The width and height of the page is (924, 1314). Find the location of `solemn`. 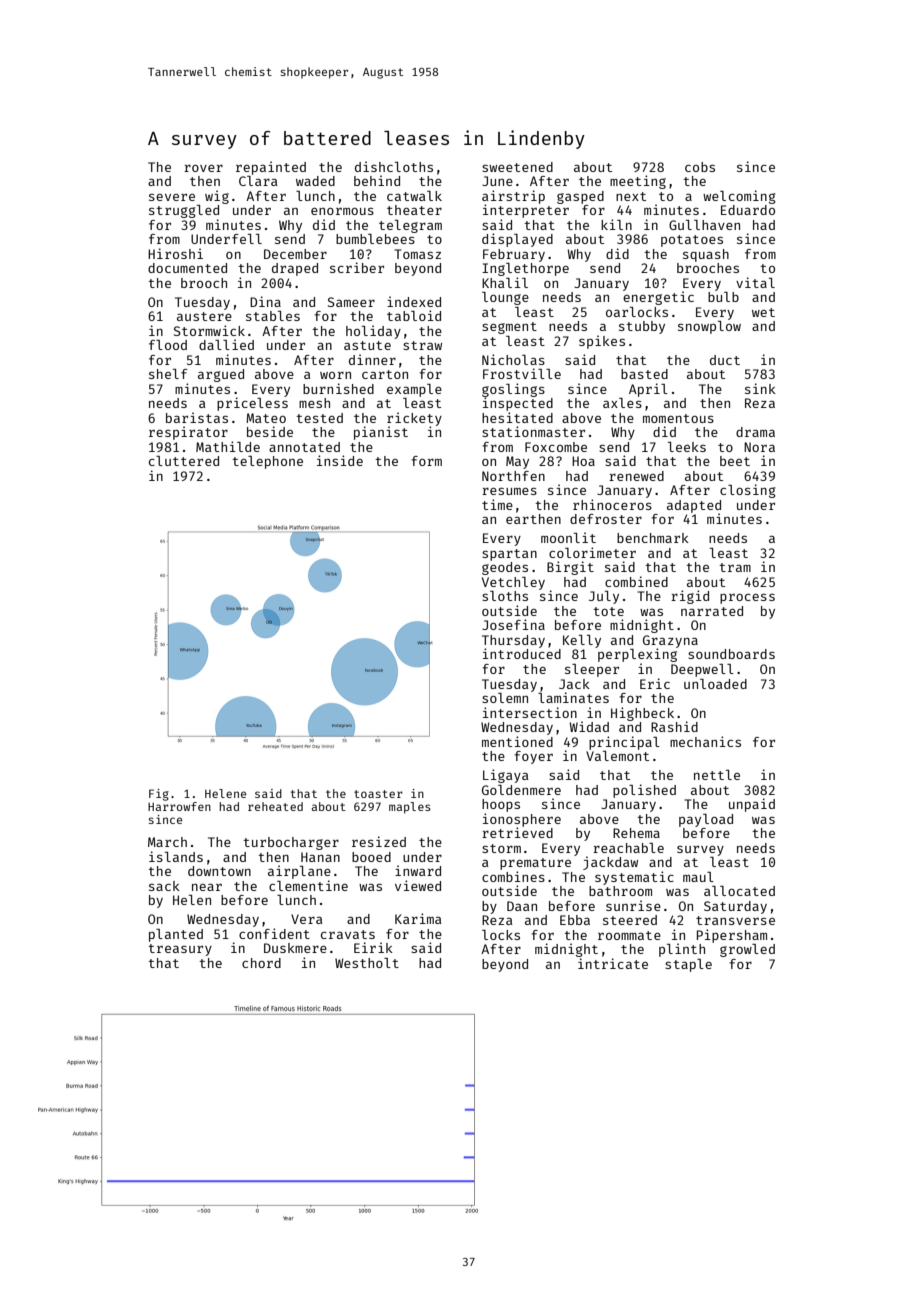

solemn is located at coordinates (505, 698).
